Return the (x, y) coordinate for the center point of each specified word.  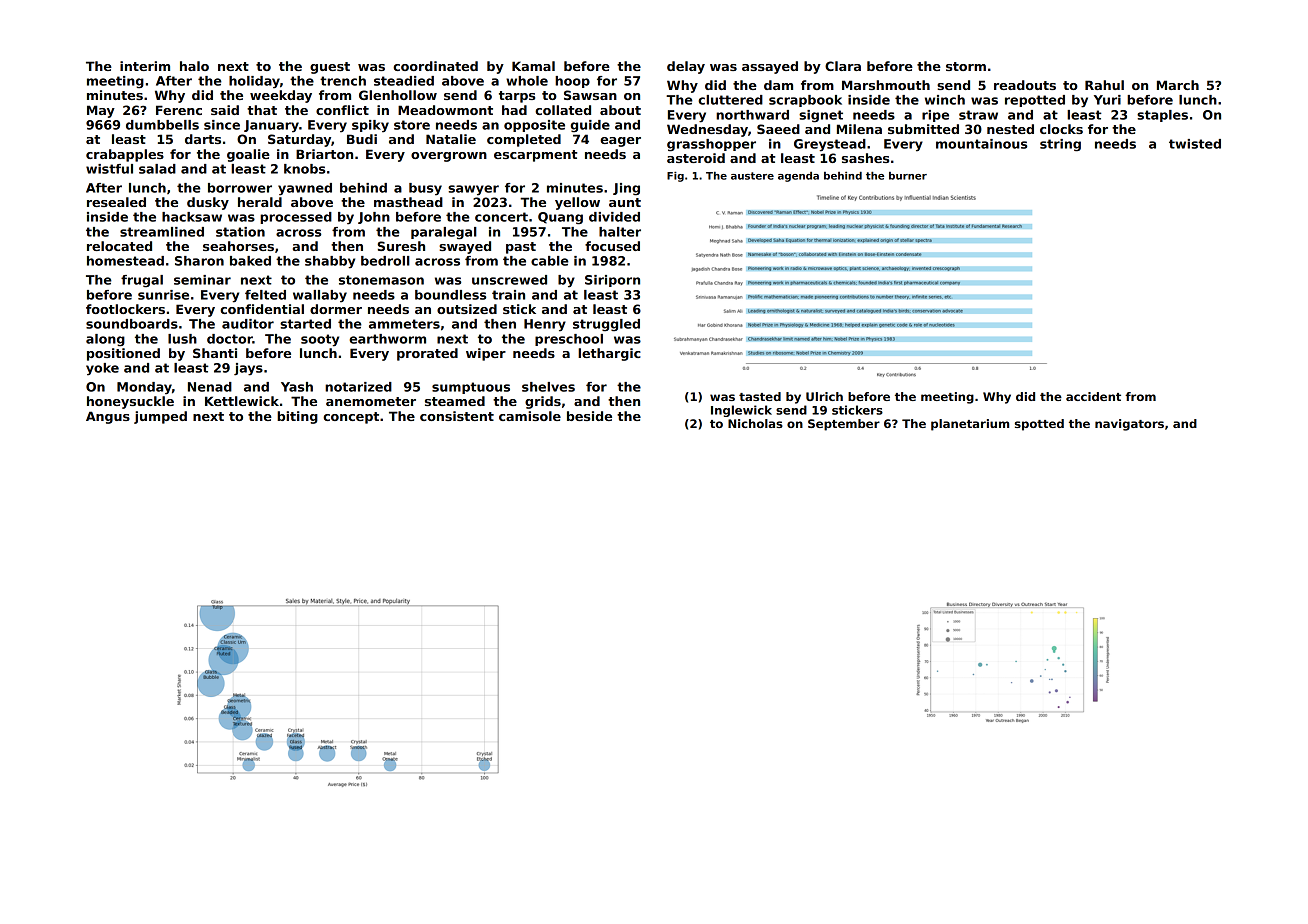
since (222, 125)
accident (1093, 396)
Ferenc (179, 110)
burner (908, 176)
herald (260, 202)
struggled (606, 325)
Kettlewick (242, 401)
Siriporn (612, 281)
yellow (577, 203)
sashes (865, 158)
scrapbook (805, 101)
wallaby (320, 296)
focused (612, 246)
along (105, 340)
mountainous (981, 144)
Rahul (1104, 85)
